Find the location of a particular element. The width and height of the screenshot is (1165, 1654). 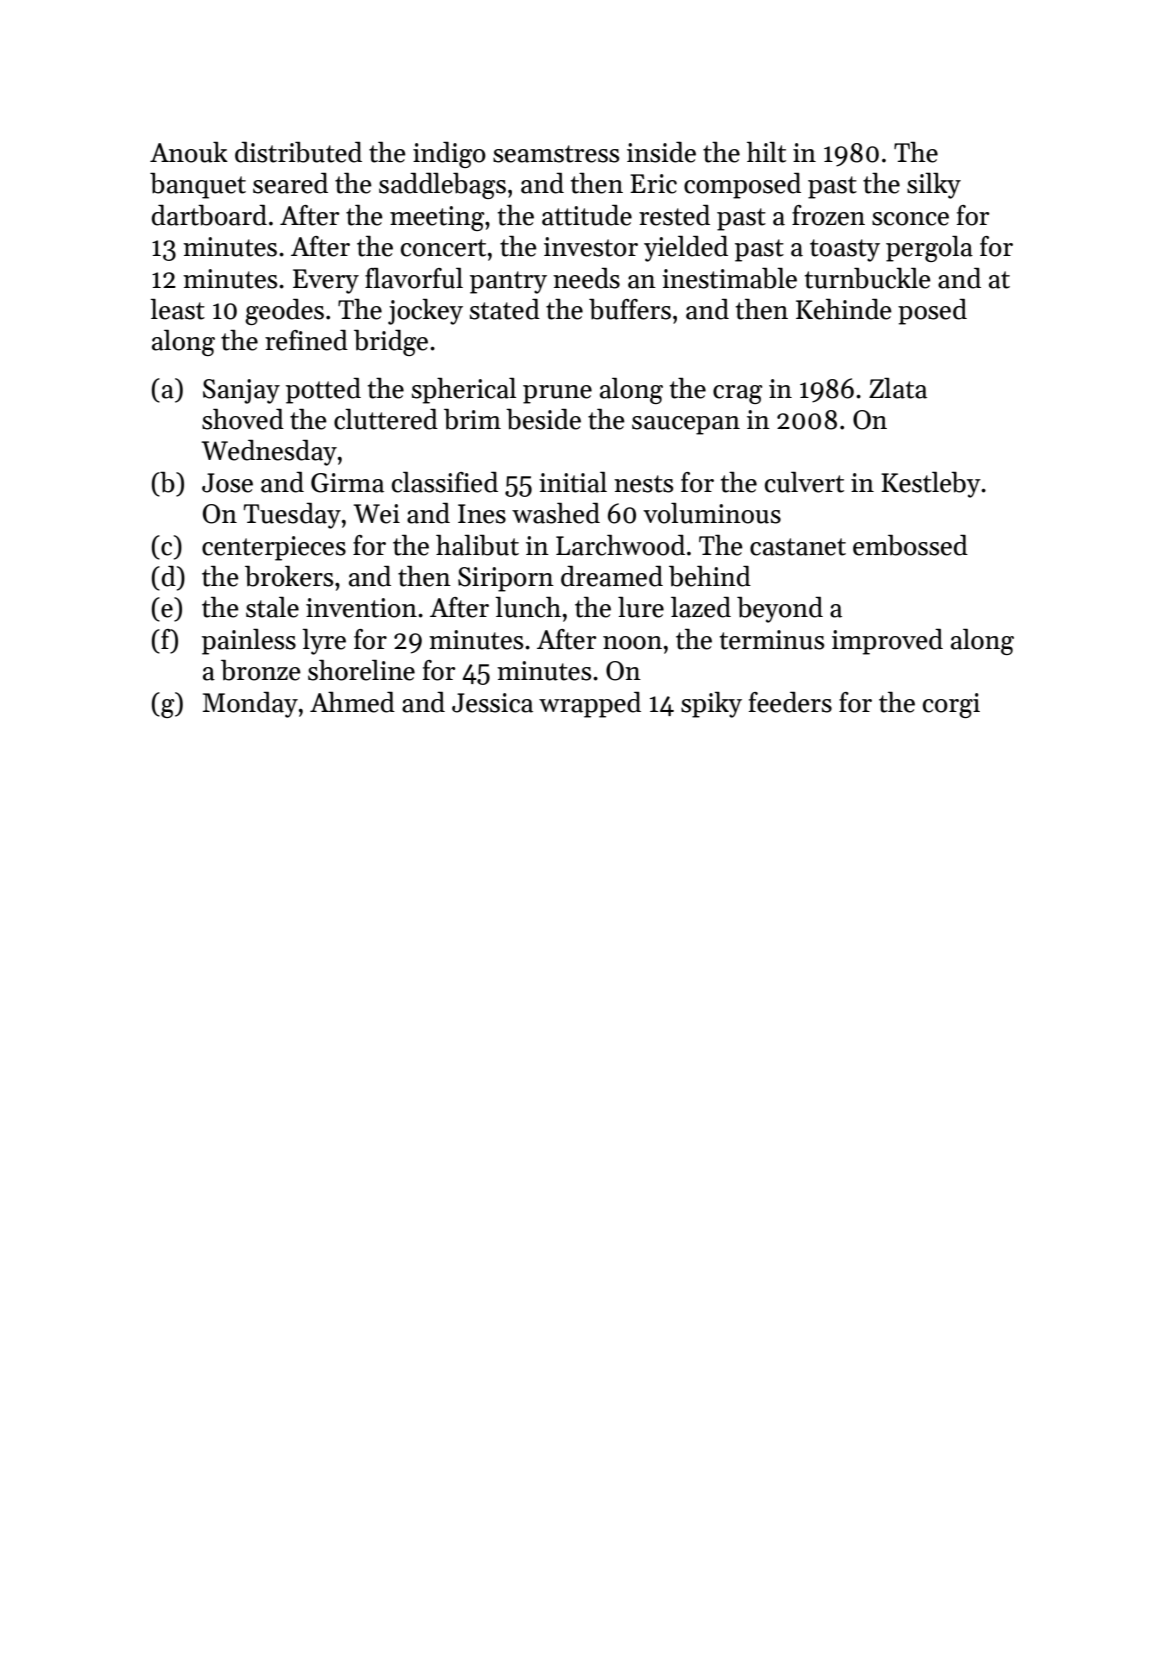

centerpieces is located at coordinates (274, 548).
